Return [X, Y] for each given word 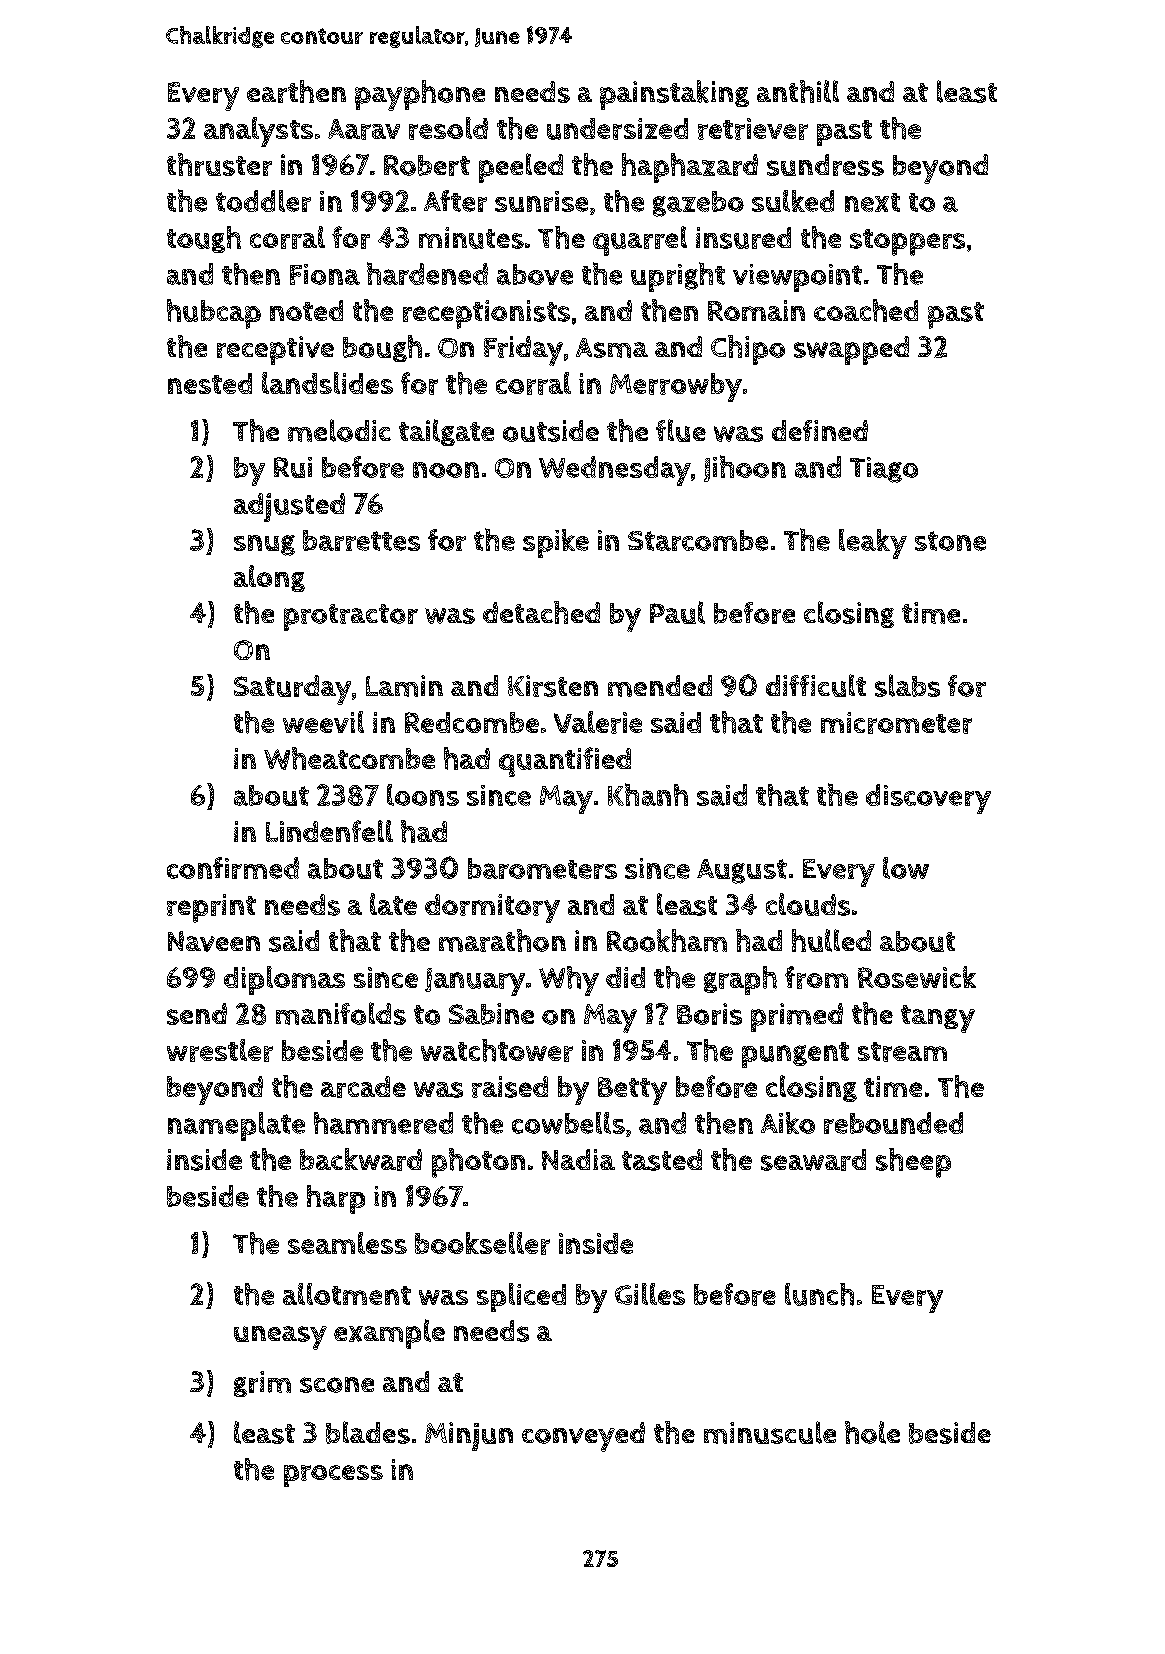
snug [264, 545]
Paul [677, 612]
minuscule [770, 1432]
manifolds [341, 1013]
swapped [851, 350]
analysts [258, 132]
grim [262, 1384]
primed [797, 1017]
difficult [816, 685]
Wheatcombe [349, 758]
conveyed [583, 1437]
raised [510, 1087]
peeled [521, 168]
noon [446, 470]
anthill [798, 91]
